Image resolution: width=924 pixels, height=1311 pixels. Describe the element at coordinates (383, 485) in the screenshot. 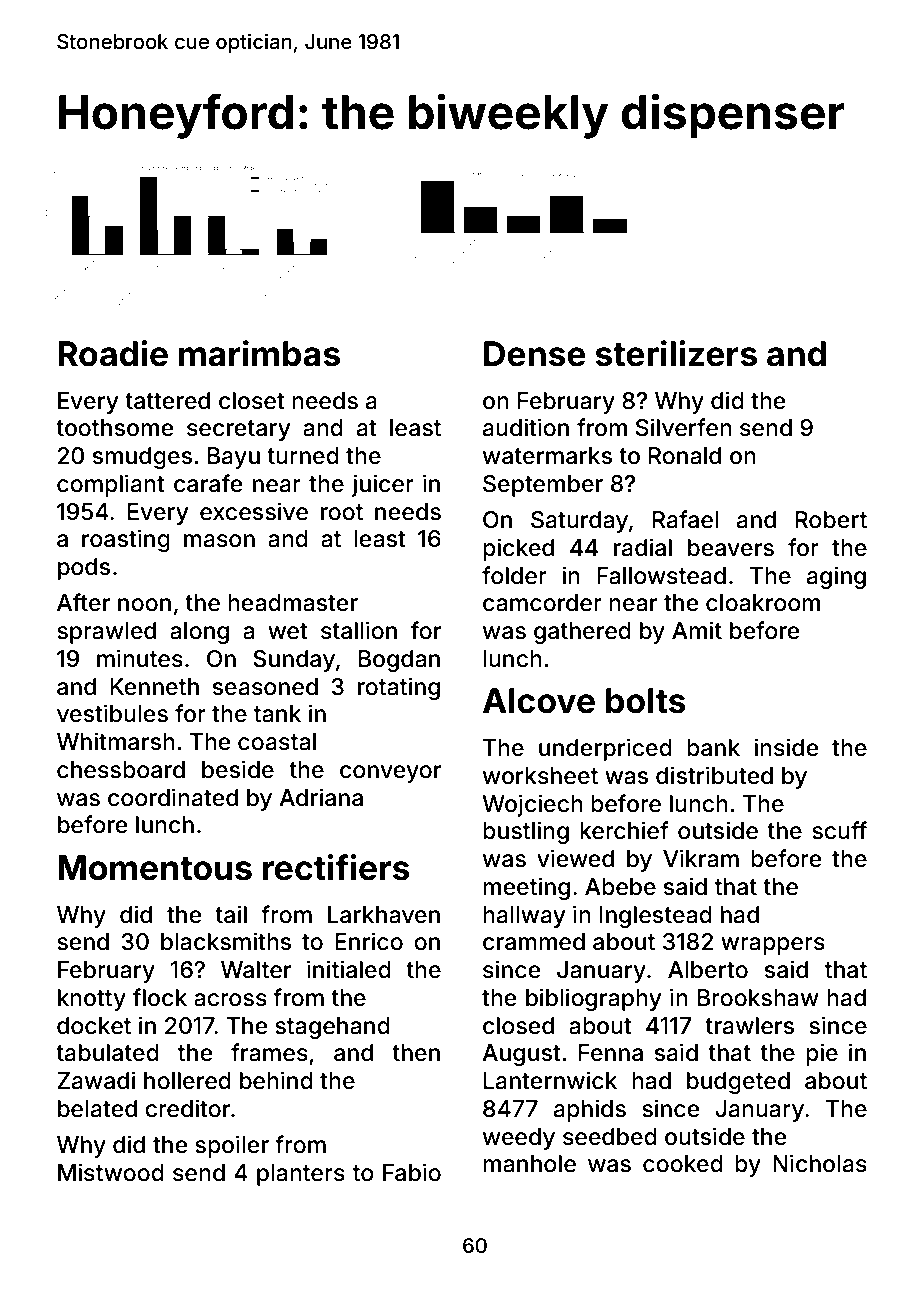

I see `juicer` at that location.
